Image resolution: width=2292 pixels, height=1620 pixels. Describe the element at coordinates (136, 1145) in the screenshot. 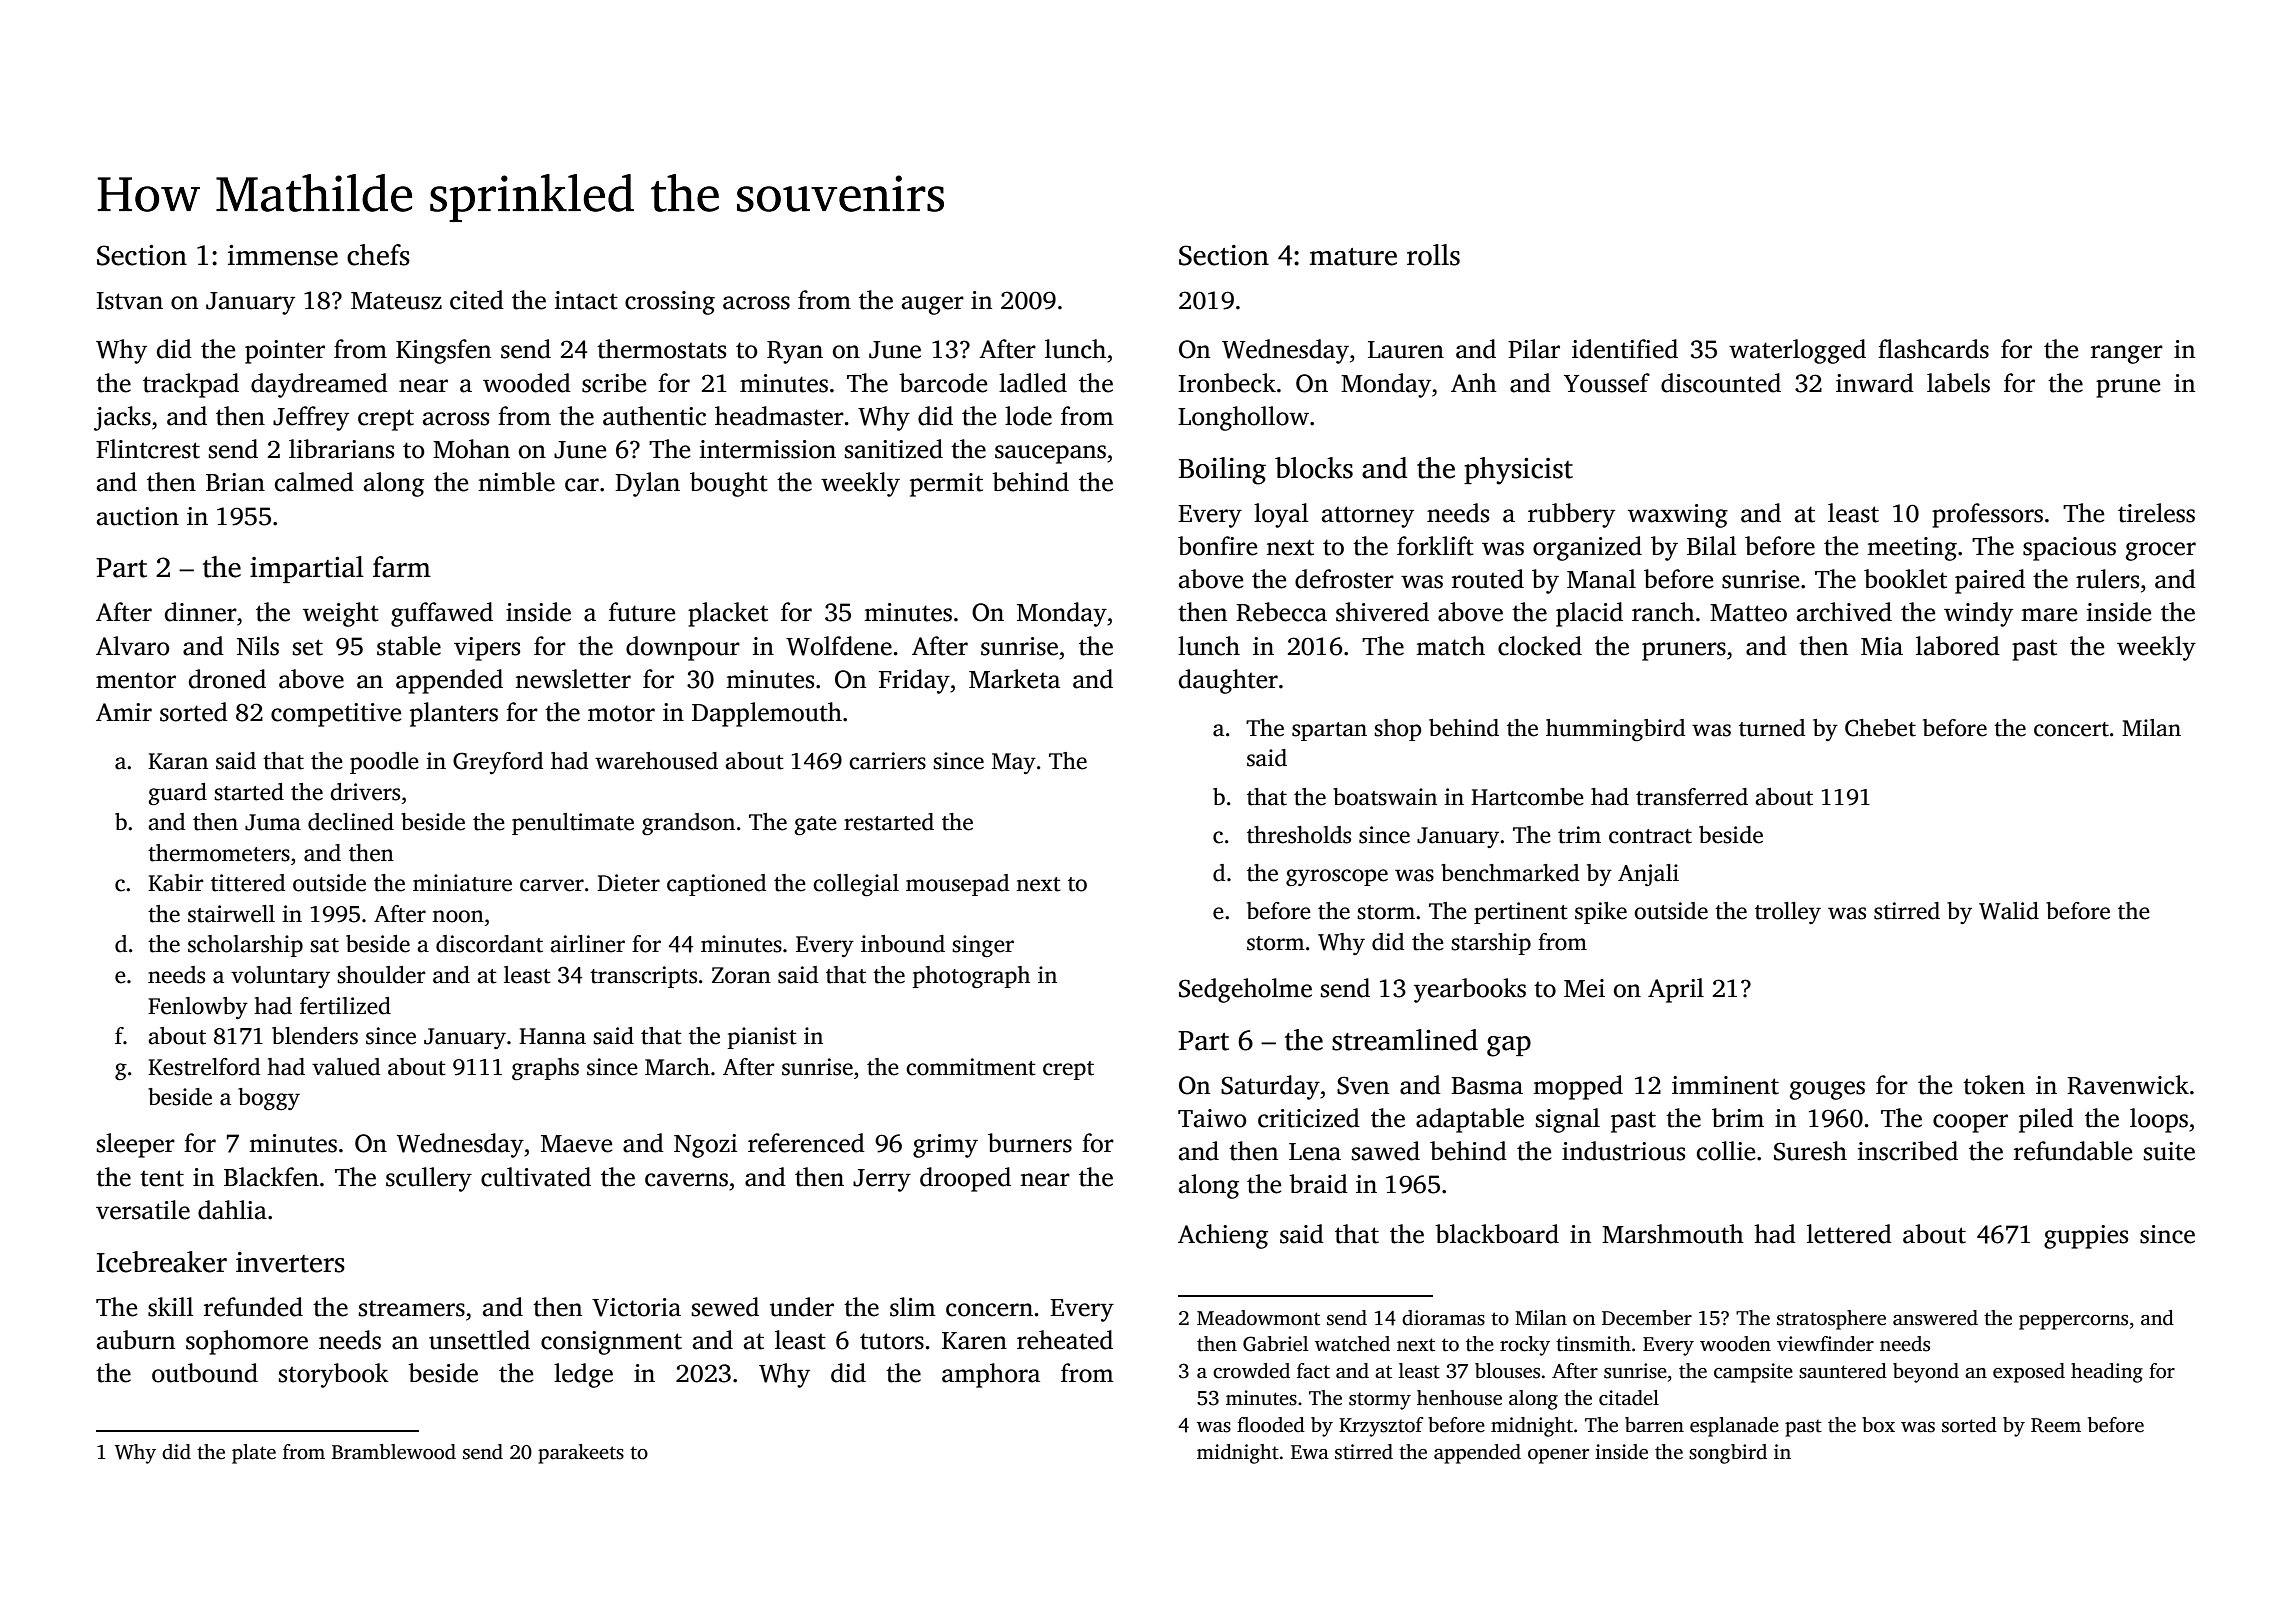

I see `sleeper` at that location.
